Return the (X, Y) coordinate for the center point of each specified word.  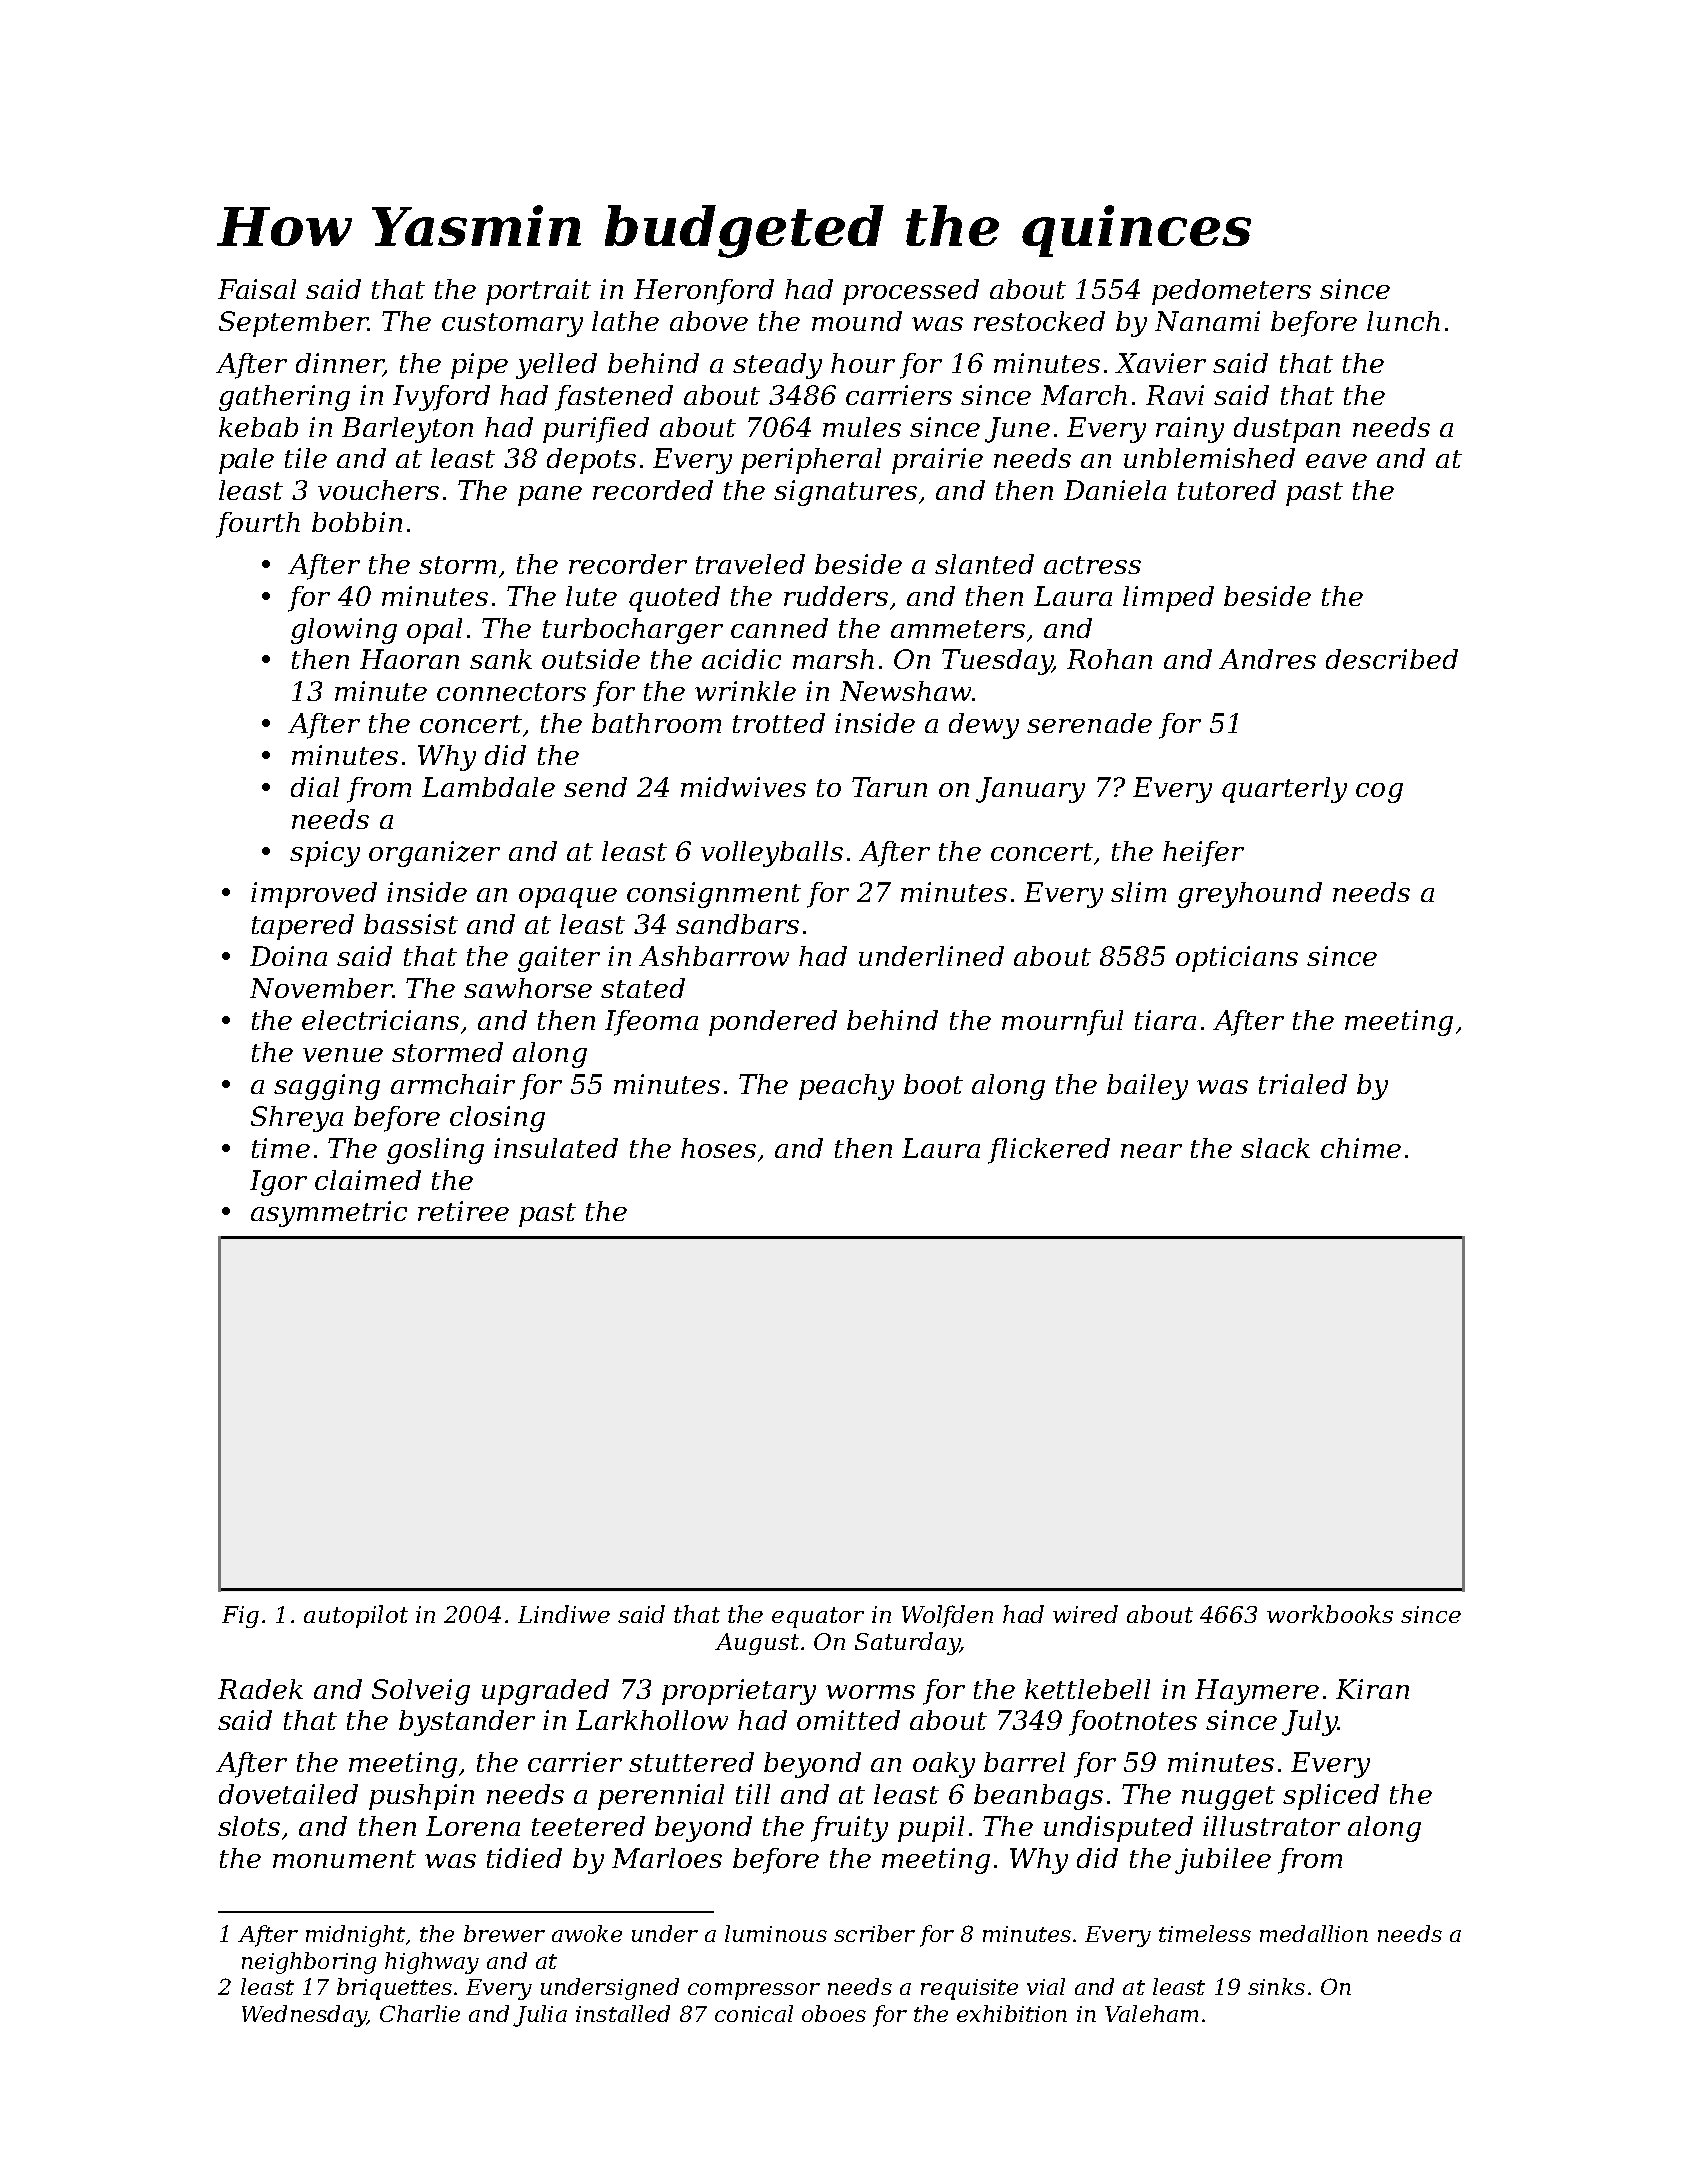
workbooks (1330, 1614)
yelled (556, 366)
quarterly (1284, 790)
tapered (303, 927)
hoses (718, 1148)
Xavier (1160, 363)
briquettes (394, 1989)
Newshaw (905, 691)
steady (777, 366)
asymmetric (329, 1214)
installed (623, 2013)
